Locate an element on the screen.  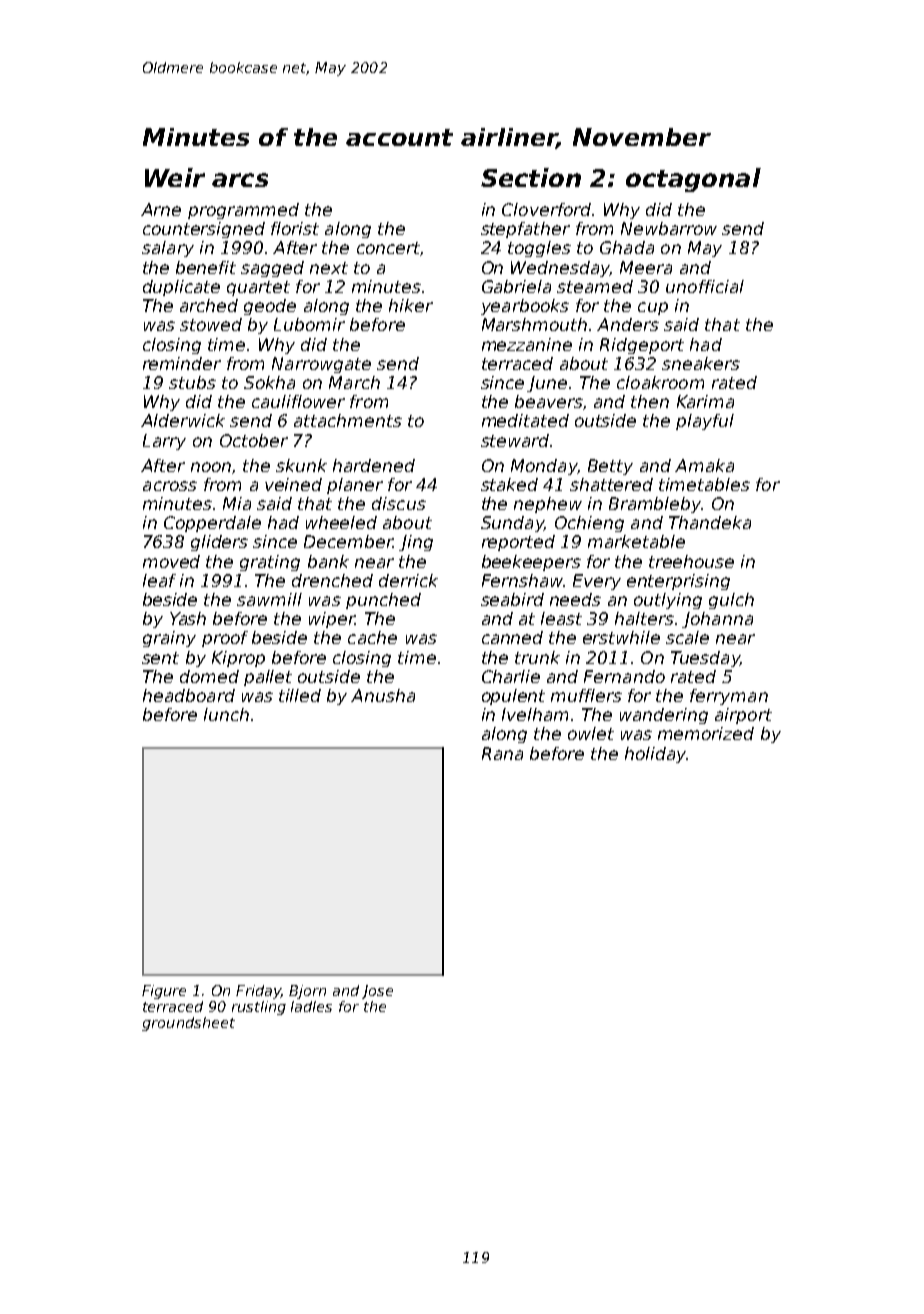
skunk is located at coordinates (301, 465).
